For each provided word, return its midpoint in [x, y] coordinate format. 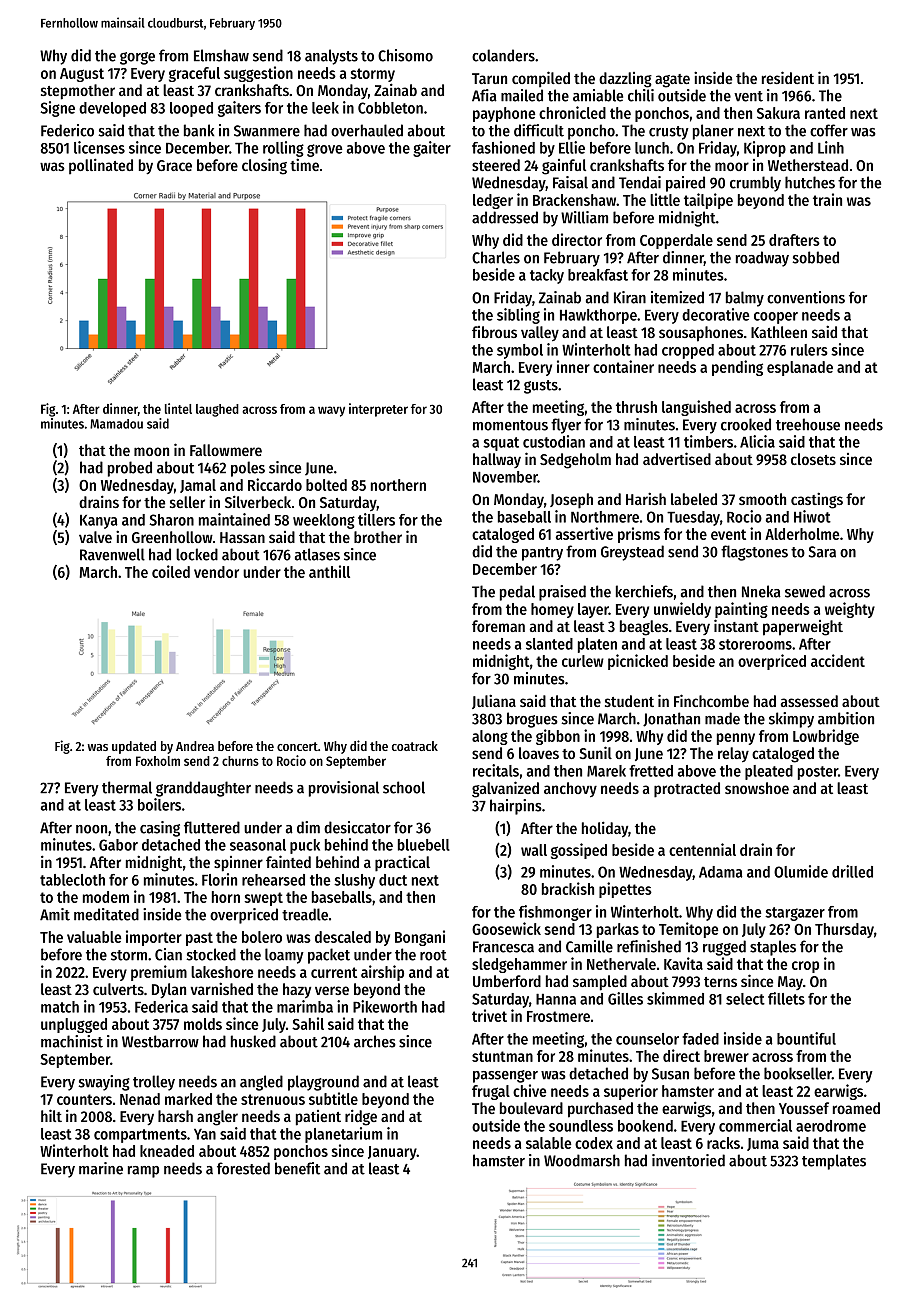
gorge [137, 58]
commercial [755, 1125]
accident [838, 660]
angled [261, 1083]
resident [788, 77]
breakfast [598, 275]
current [334, 972]
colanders [503, 55]
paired [685, 184]
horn [226, 897]
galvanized [505, 789]
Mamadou [116, 424]
